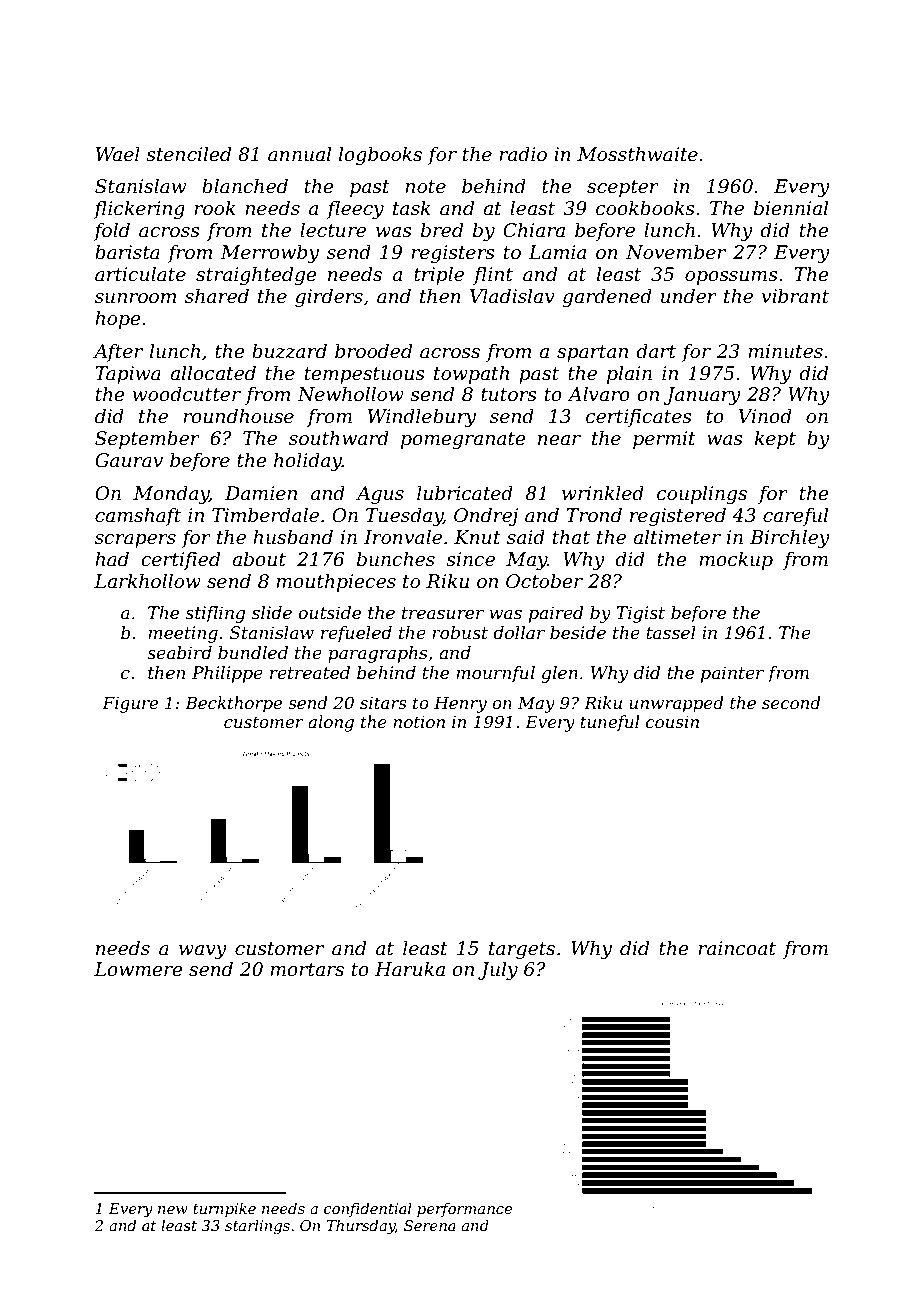  Describe the element at coordinates (410, 969) in the screenshot. I see `Haruka` at that location.
